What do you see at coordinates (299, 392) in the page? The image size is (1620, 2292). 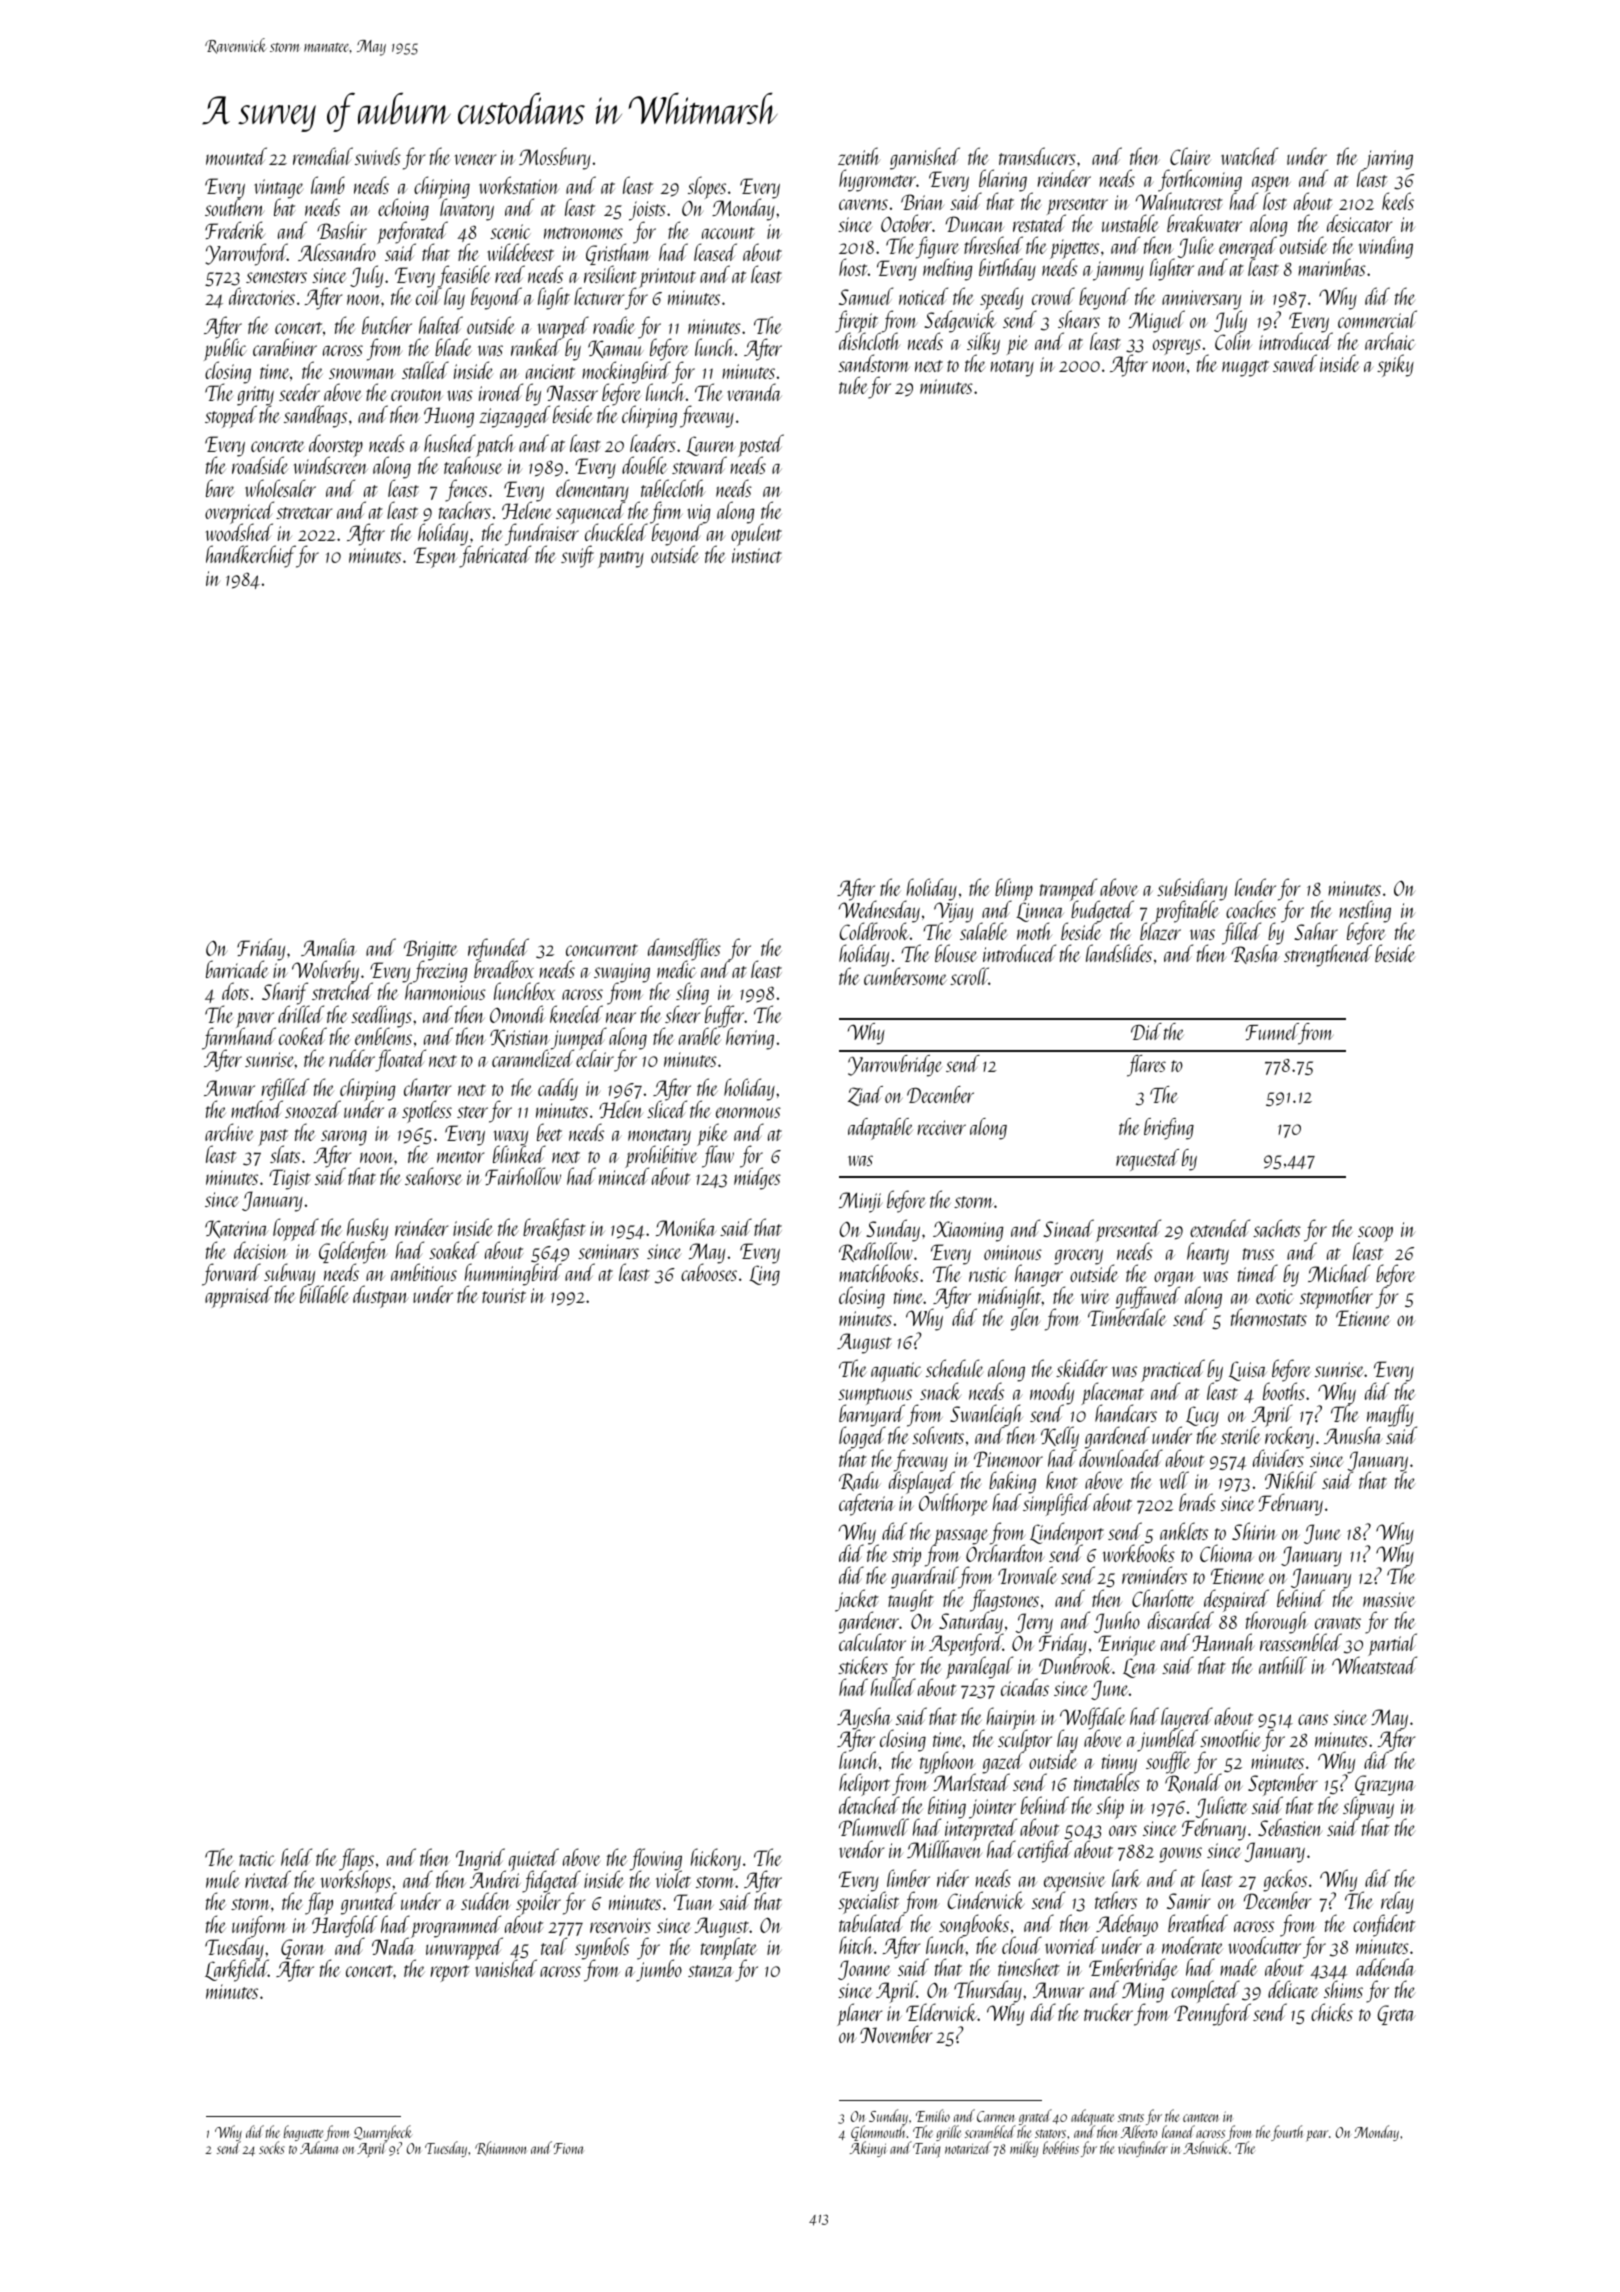 I see `seeder` at bounding box center [299, 392].
